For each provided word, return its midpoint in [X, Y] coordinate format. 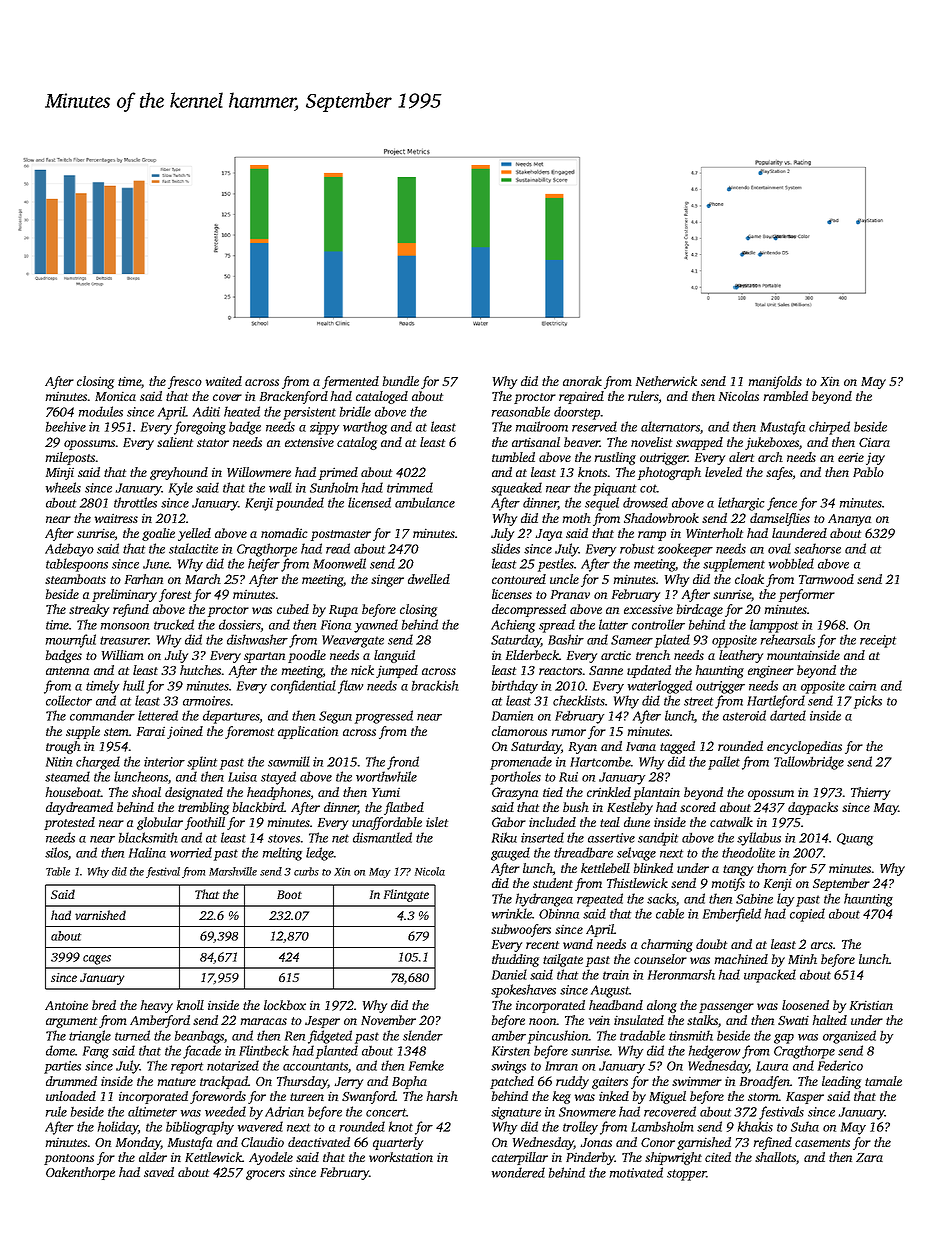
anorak [582, 381]
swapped [699, 443]
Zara [869, 1157]
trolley [580, 1128]
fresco [185, 382]
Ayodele [271, 1158]
